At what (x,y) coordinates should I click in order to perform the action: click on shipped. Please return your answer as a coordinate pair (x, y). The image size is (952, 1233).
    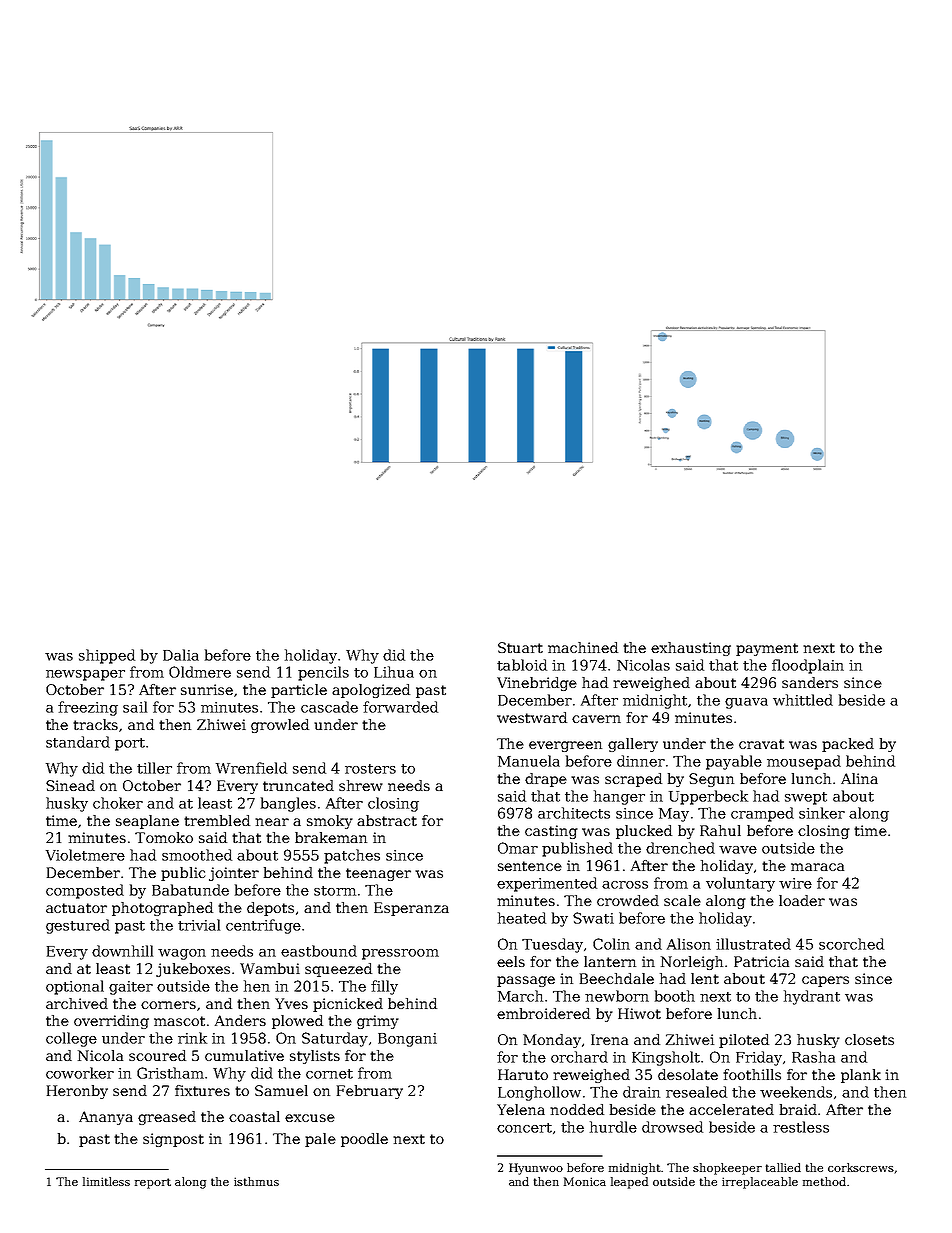
    Looking at the image, I should click on (107, 656).
